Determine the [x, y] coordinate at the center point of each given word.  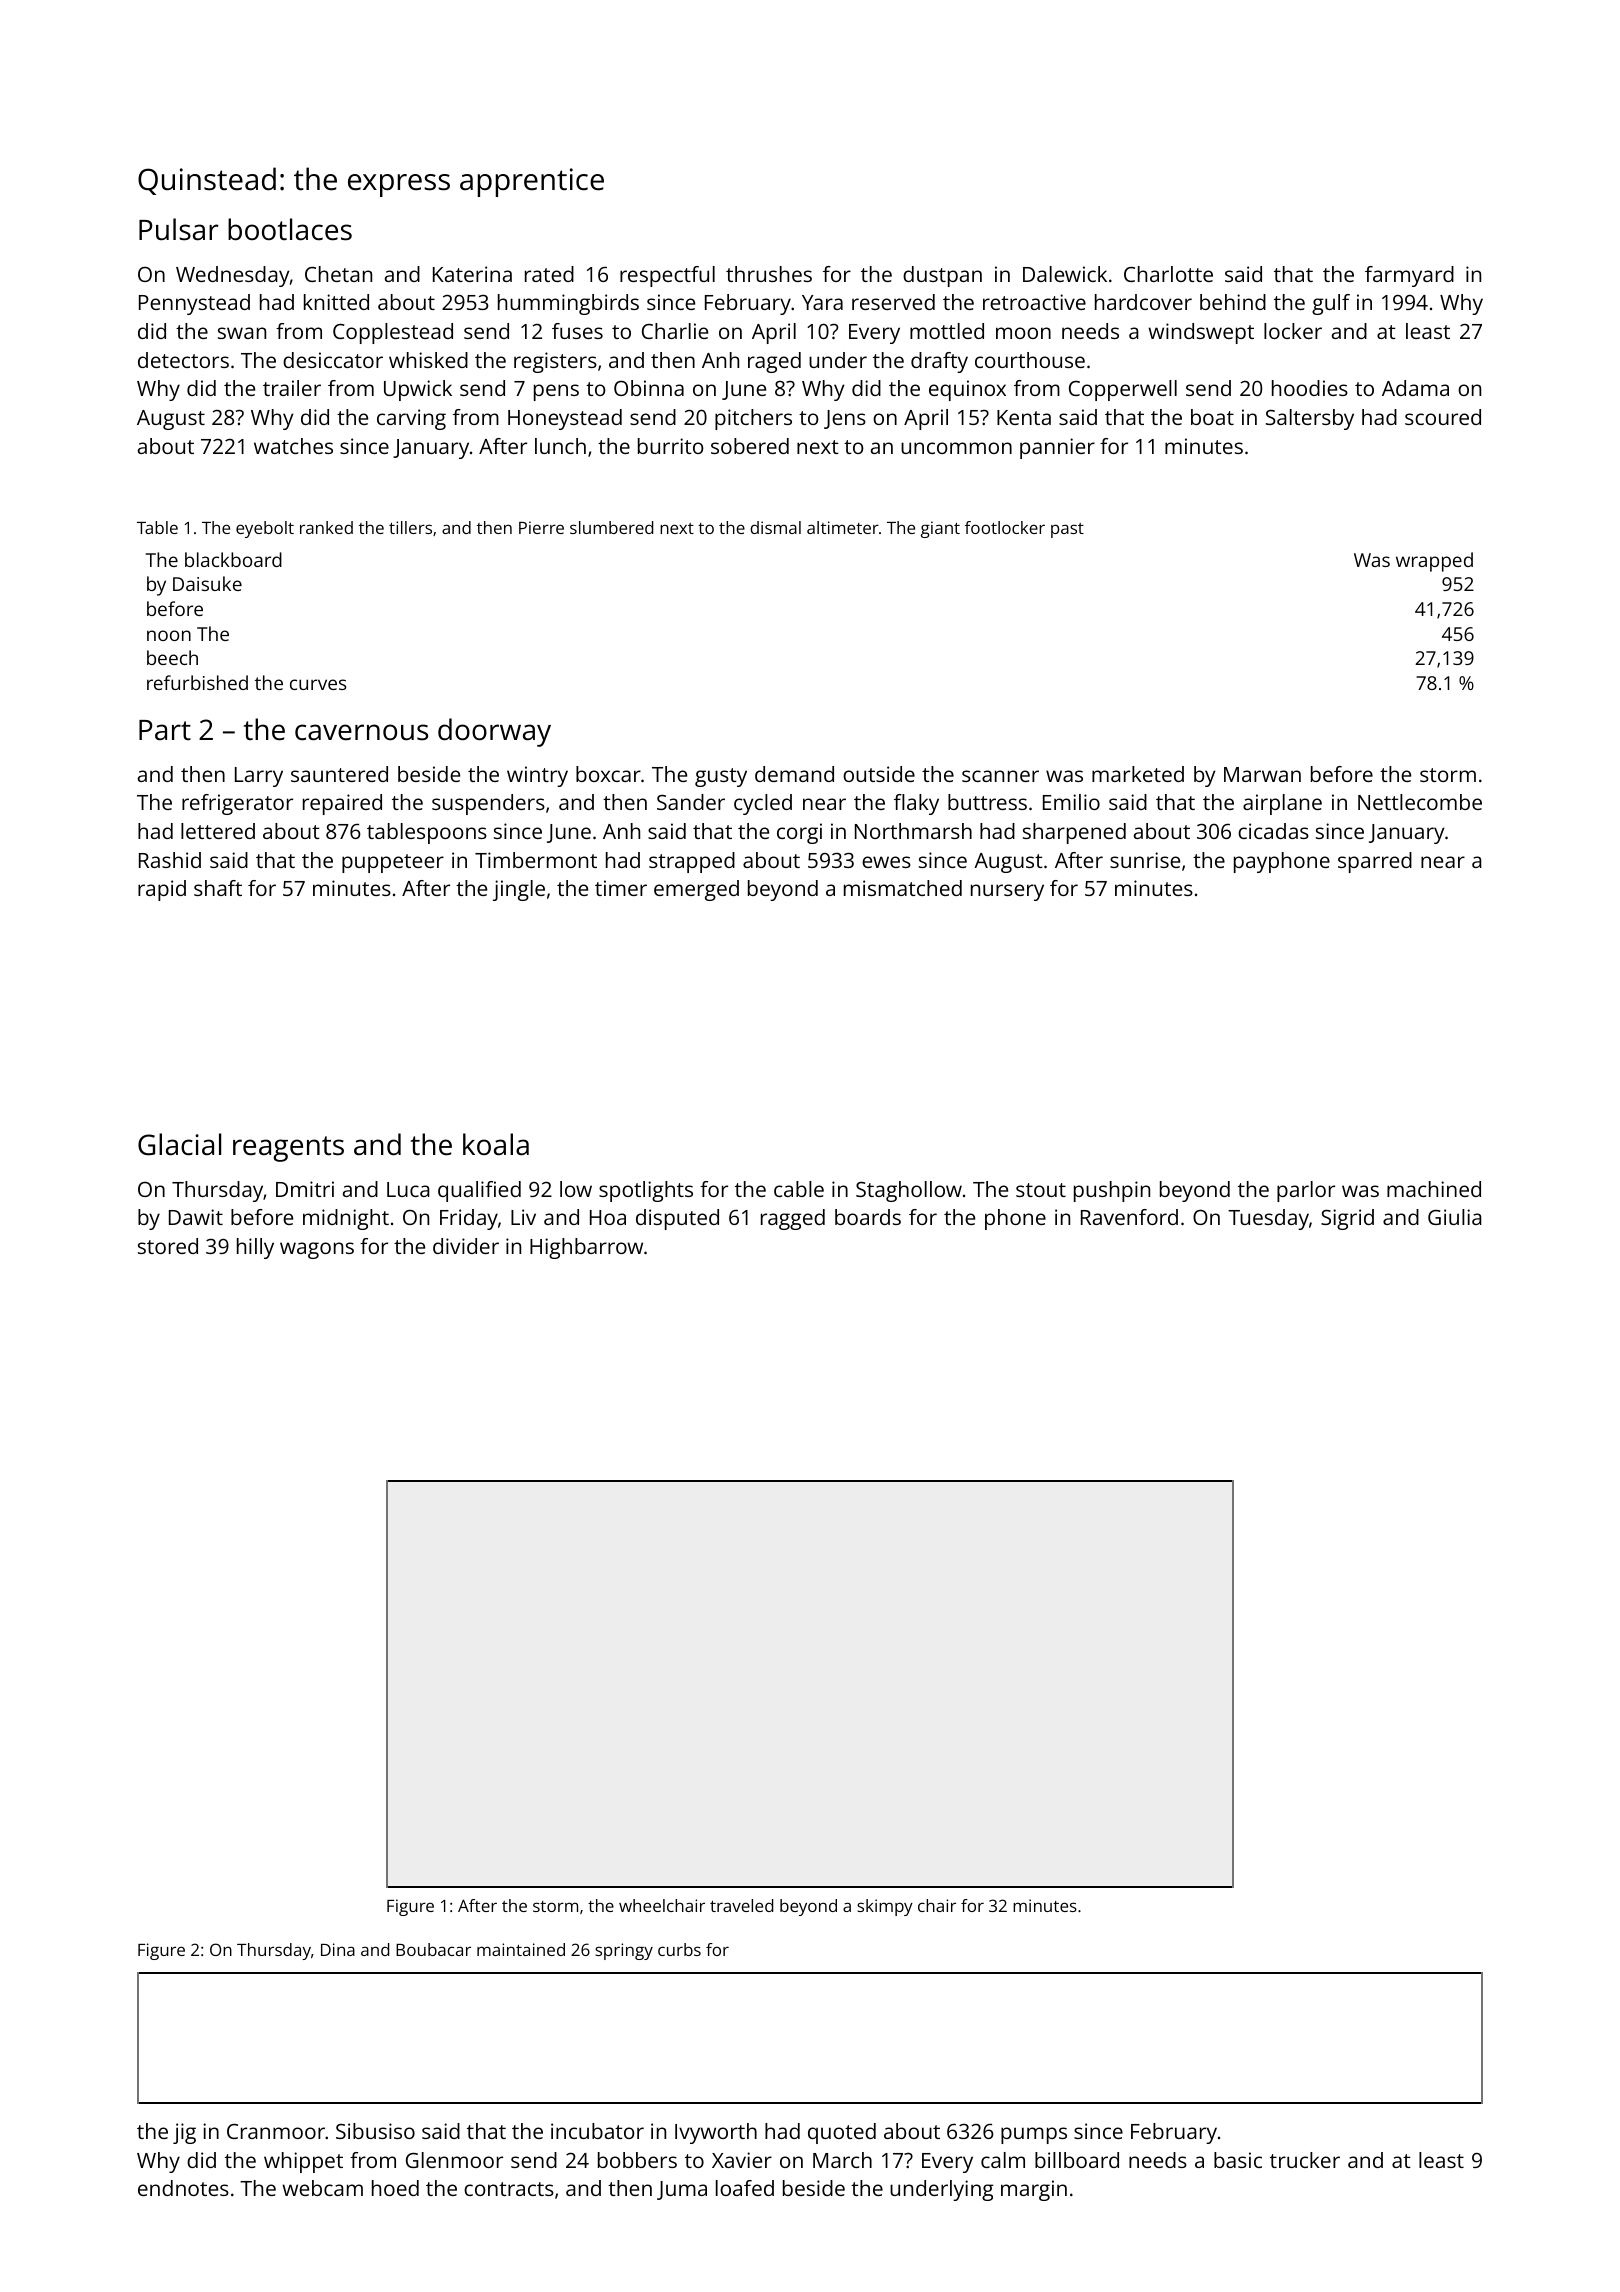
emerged [696, 890]
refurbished [197, 682]
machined [1434, 1189]
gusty [721, 777]
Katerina [472, 274]
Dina [338, 1949]
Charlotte [1168, 274]
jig [184, 2133]
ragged [793, 1219]
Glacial [179, 1144]
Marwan [1262, 774]
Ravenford [1129, 1217]
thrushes [769, 274]
